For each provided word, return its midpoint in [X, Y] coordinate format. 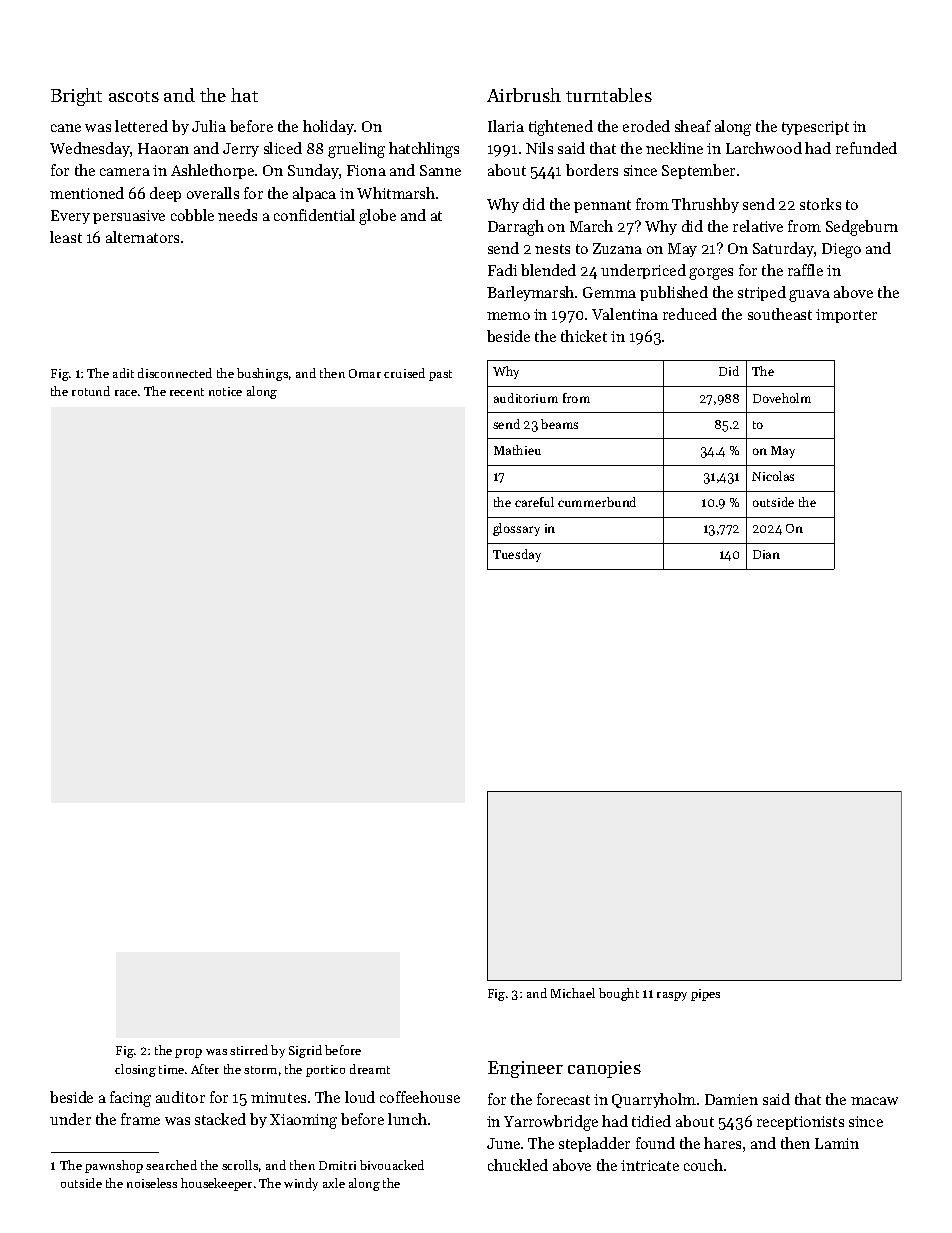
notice [225, 391]
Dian [766, 554]
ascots [134, 96]
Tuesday [517, 555]
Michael [573, 993]
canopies [604, 1069]
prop [188, 1053]
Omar [365, 373]
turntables [609, 95]
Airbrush [524, 95]
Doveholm [782, 398]
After [205, 1069]
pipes [705, 995]
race [126, 393]
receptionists [800, 1123]
